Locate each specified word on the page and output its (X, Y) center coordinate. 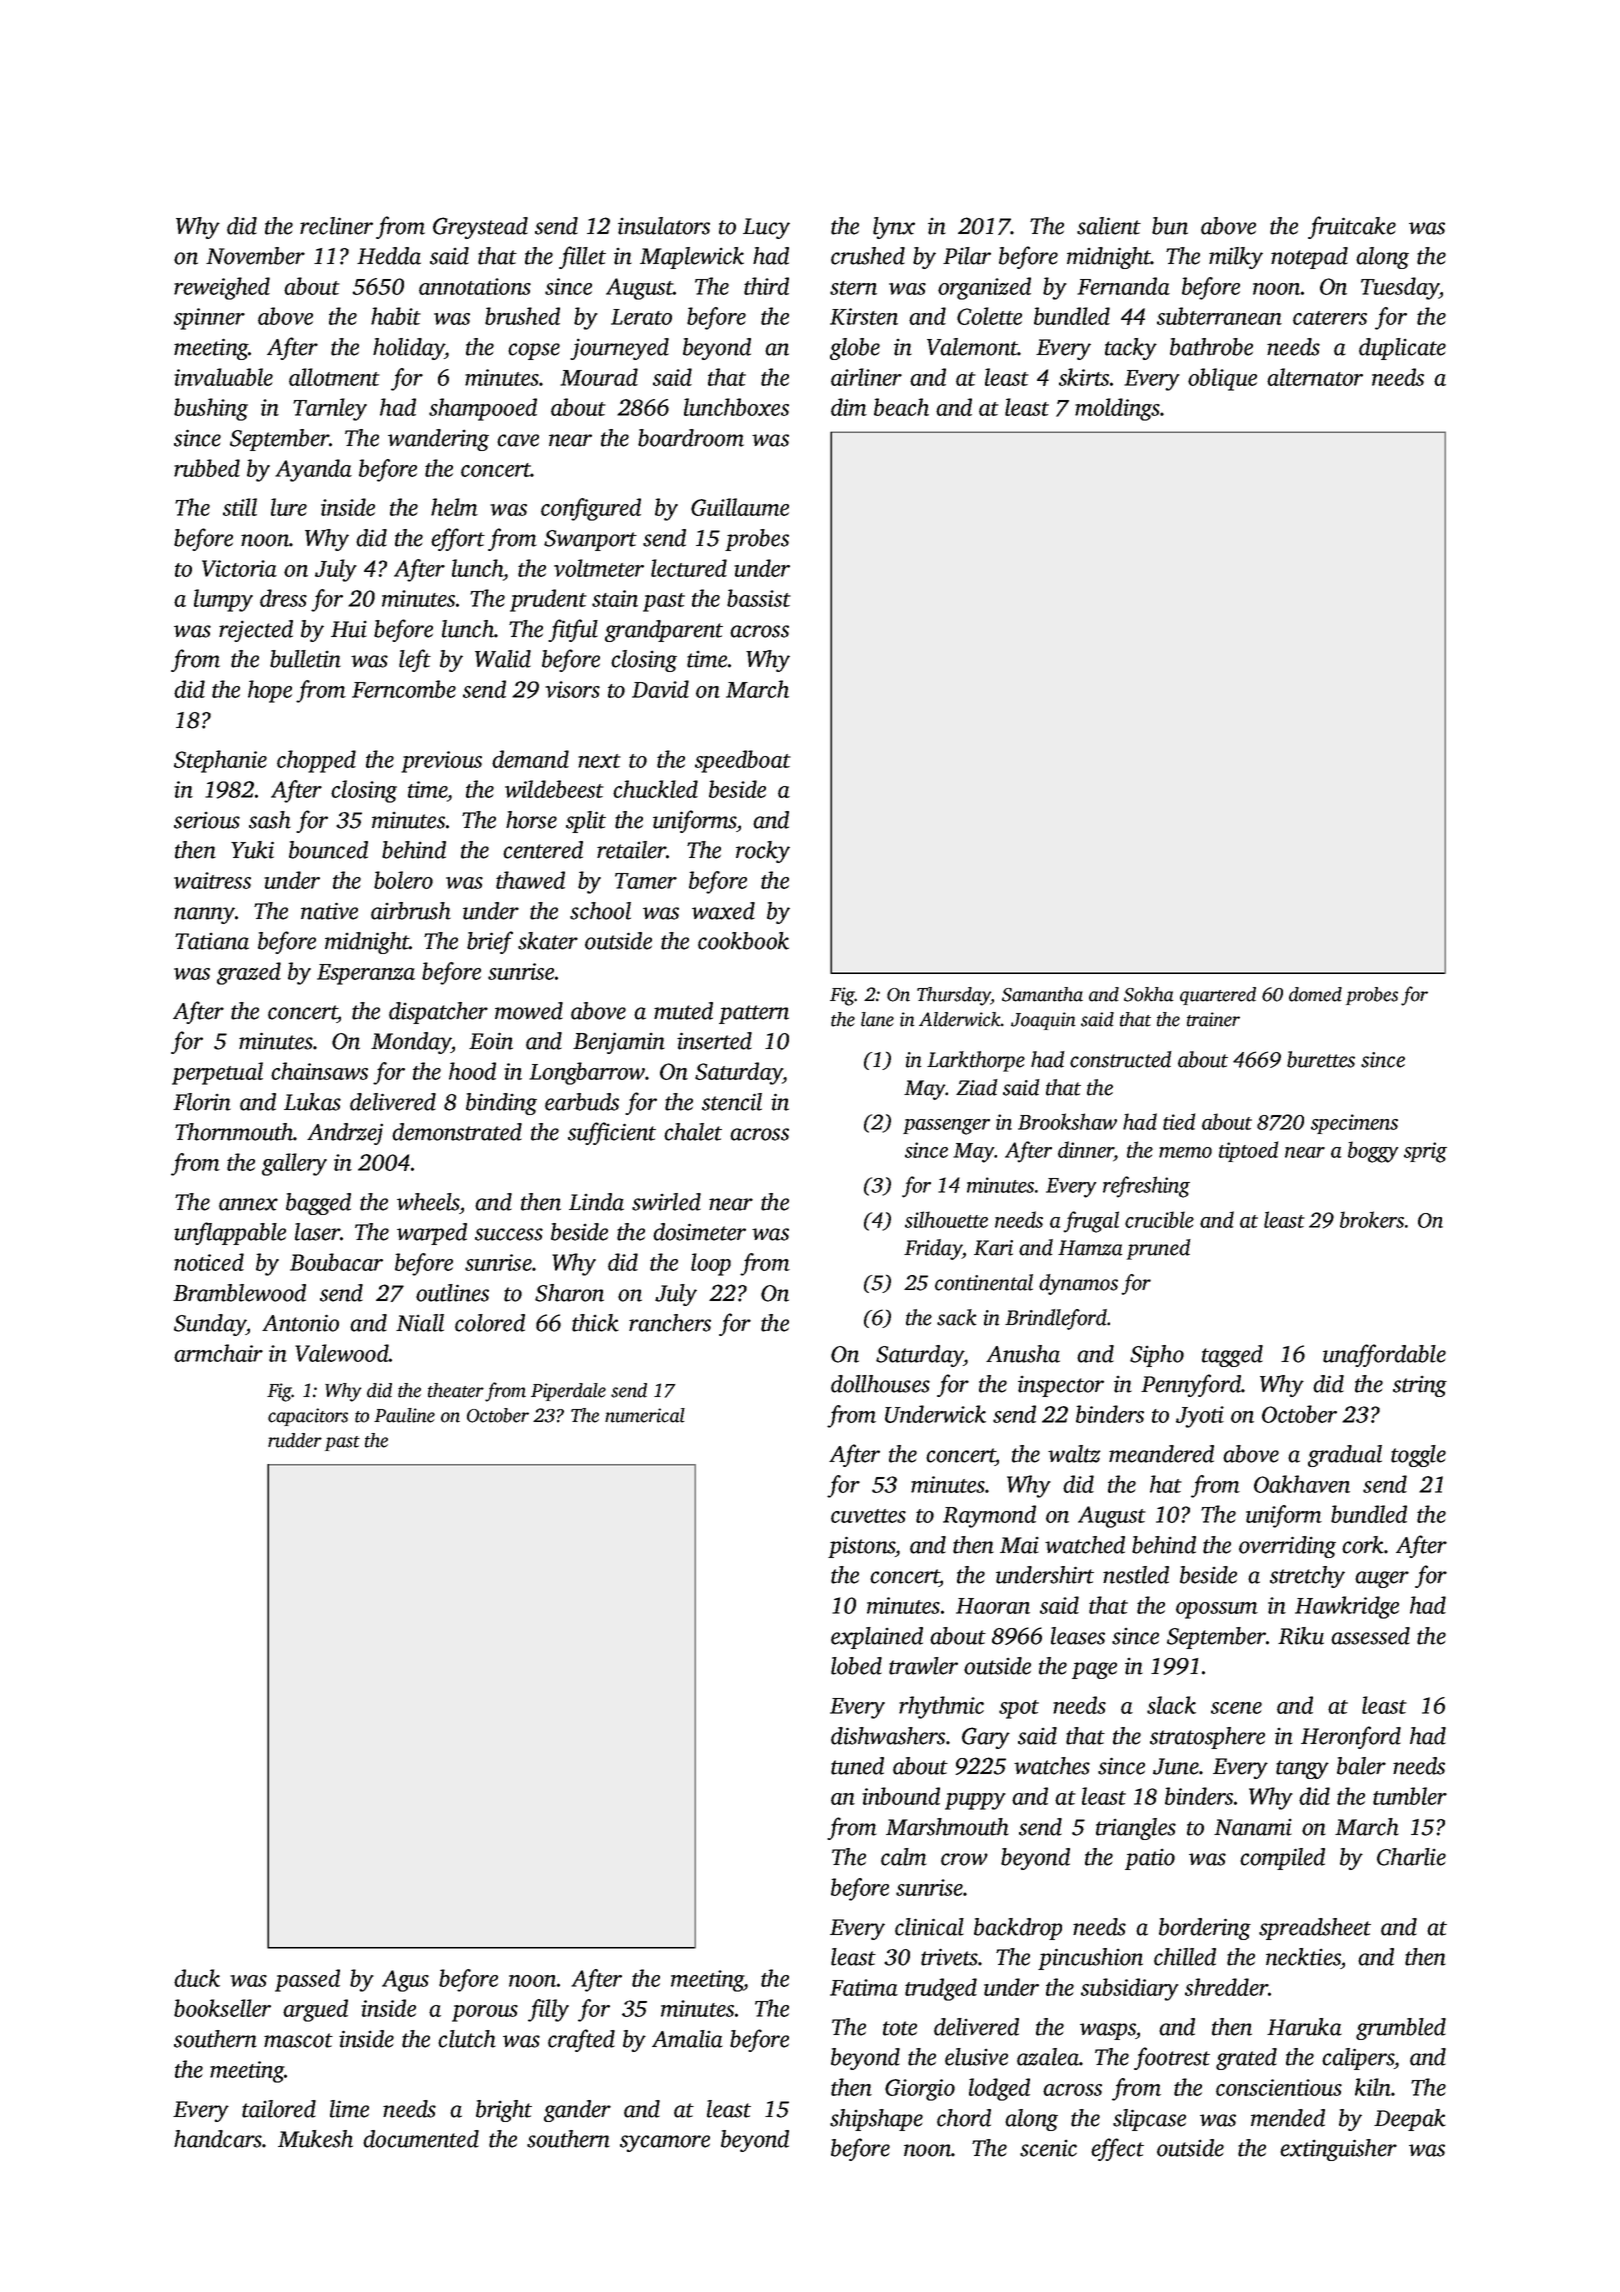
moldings (1117, 409)
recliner (336, 226)
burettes (1321, 1059)
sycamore (665, 2143)
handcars (218, 2139)
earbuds (582, 1102)
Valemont (972, 347)
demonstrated (457, 1132)
